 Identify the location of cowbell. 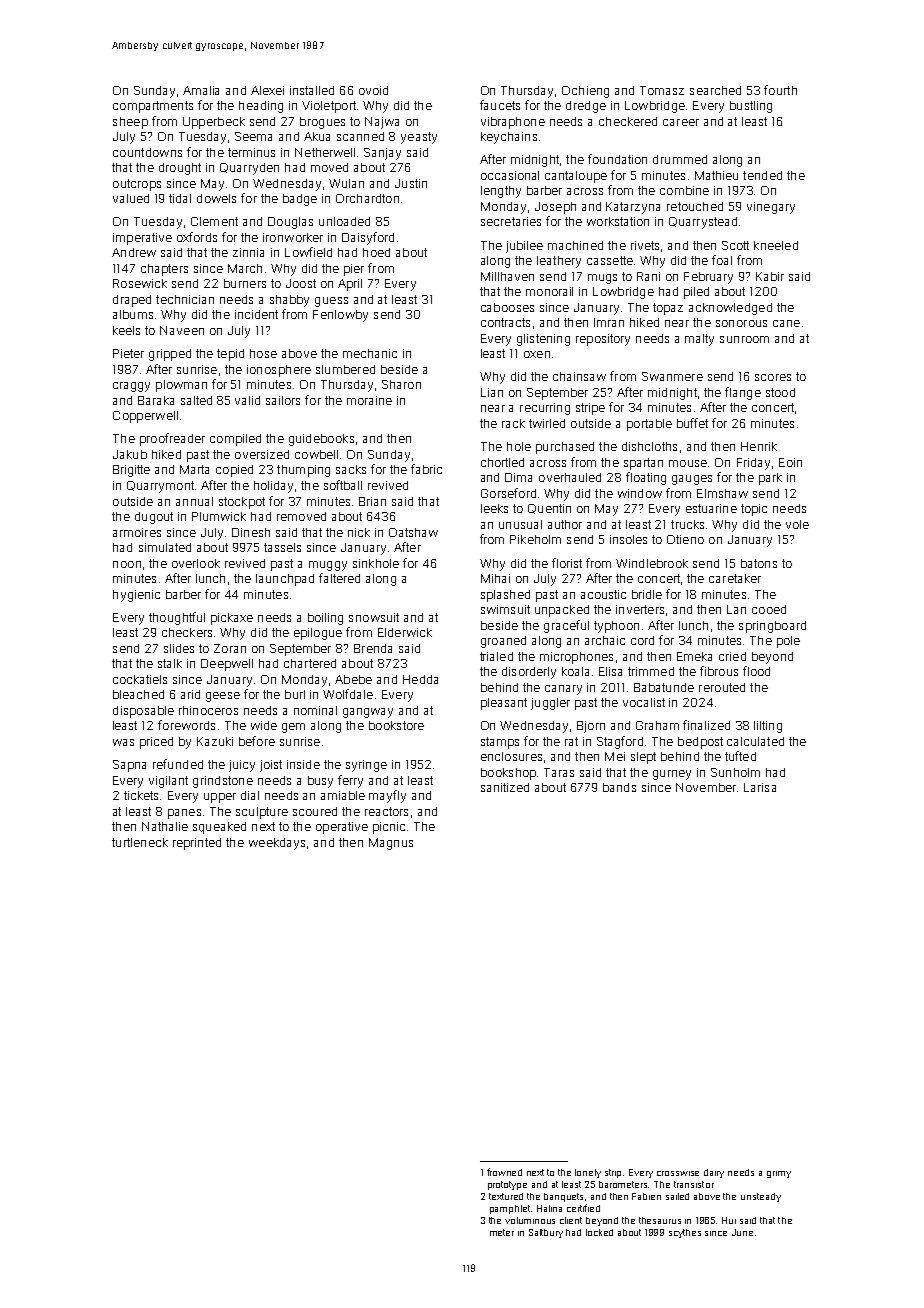
(316, 454).
